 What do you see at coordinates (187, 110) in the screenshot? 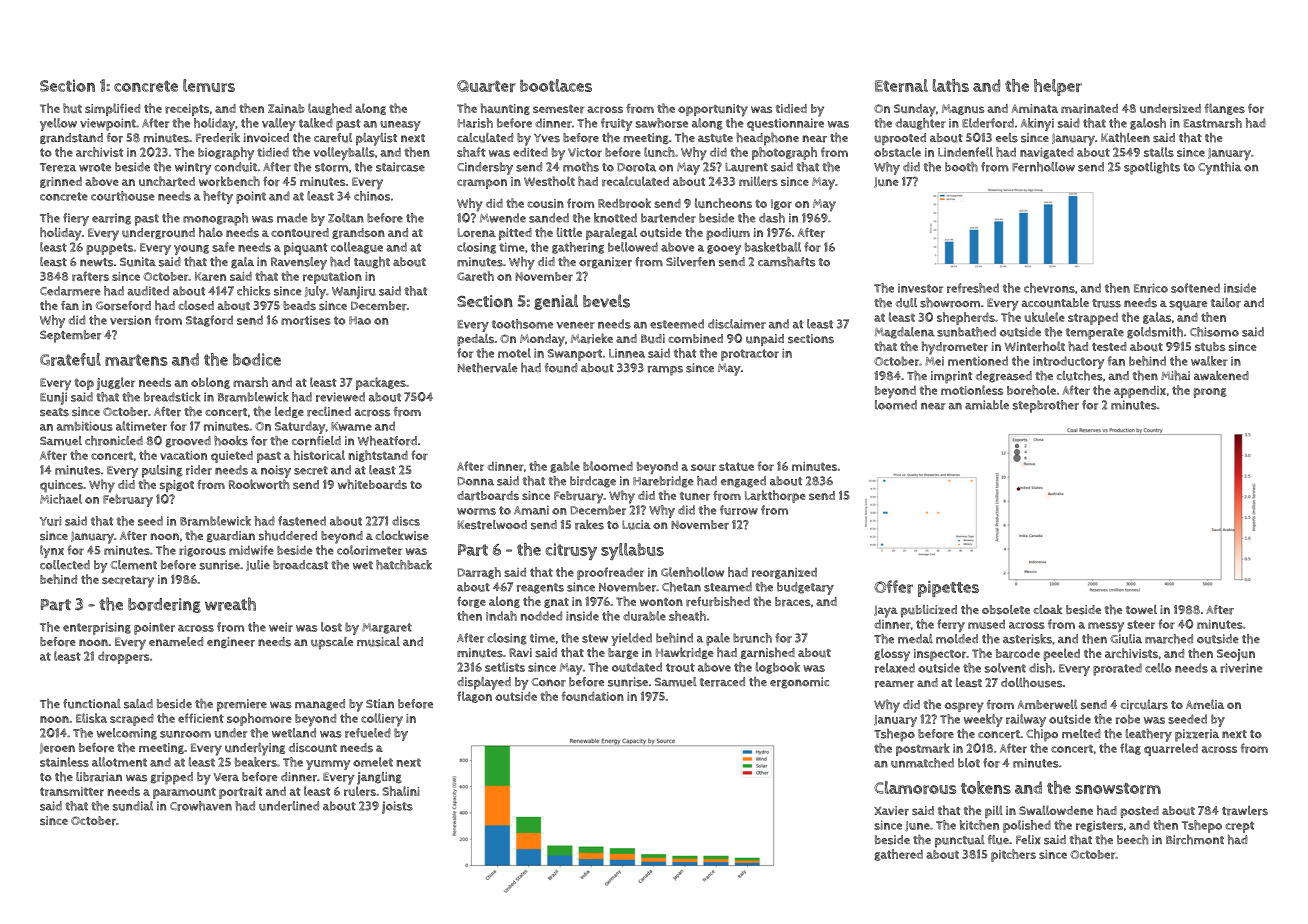
I see `receipts` at bounding box center [187, 110].
